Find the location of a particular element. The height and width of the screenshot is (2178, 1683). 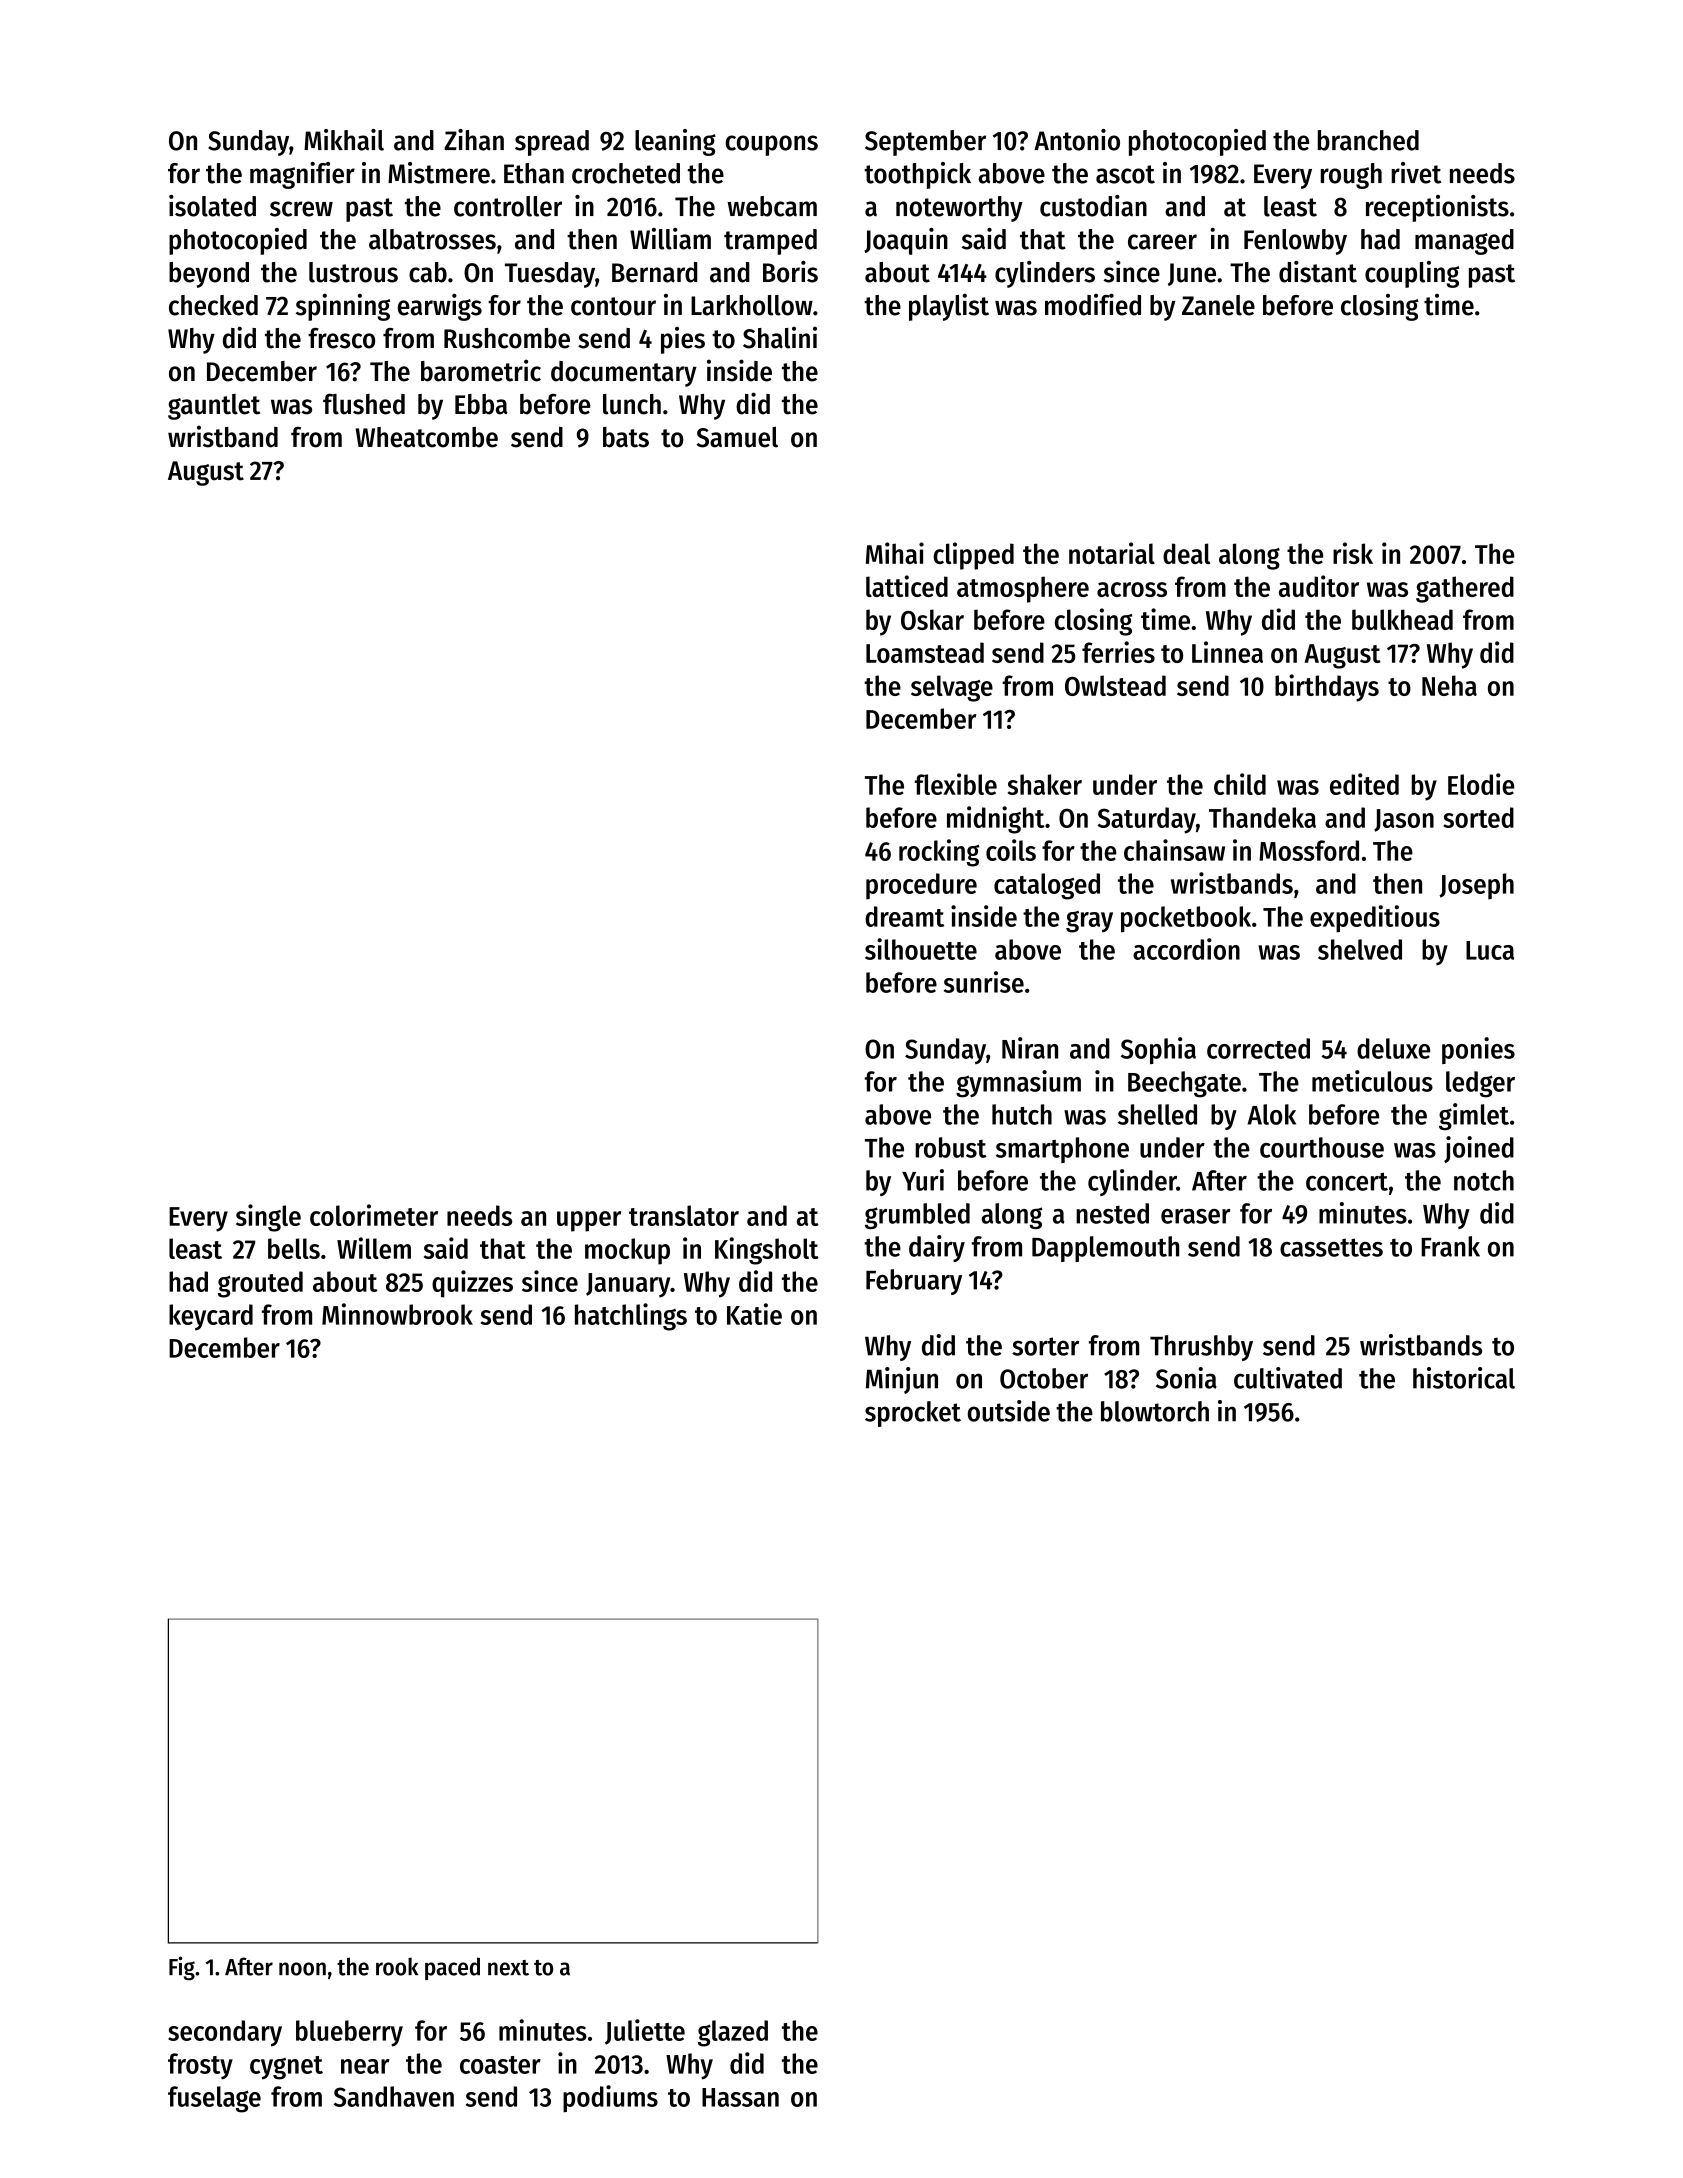

risk is located at coordinates (1353, 553).
